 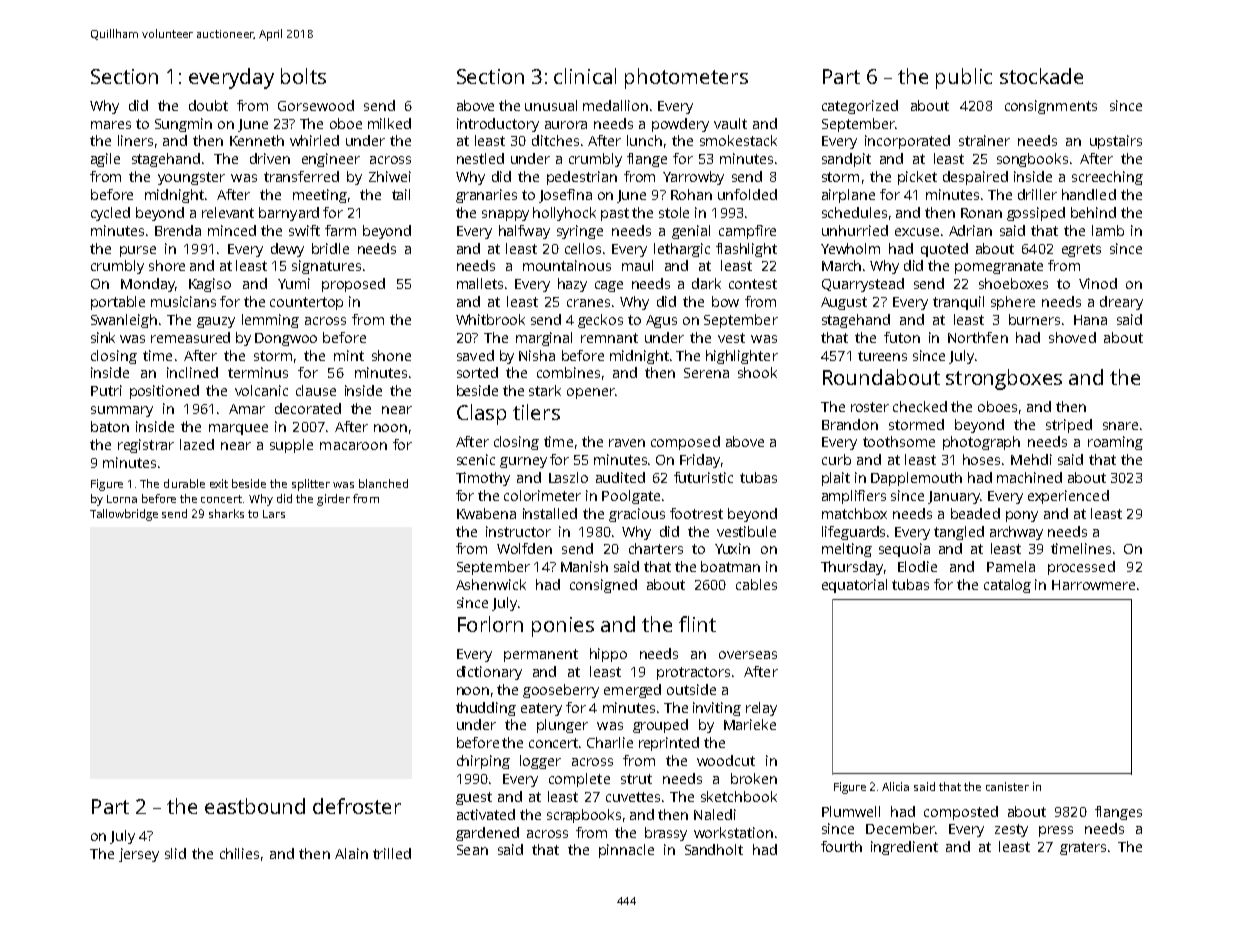 What do you see at coordinates (627, 443) in the screenshot?
I see `raven` at bounding box center [627, 443].
